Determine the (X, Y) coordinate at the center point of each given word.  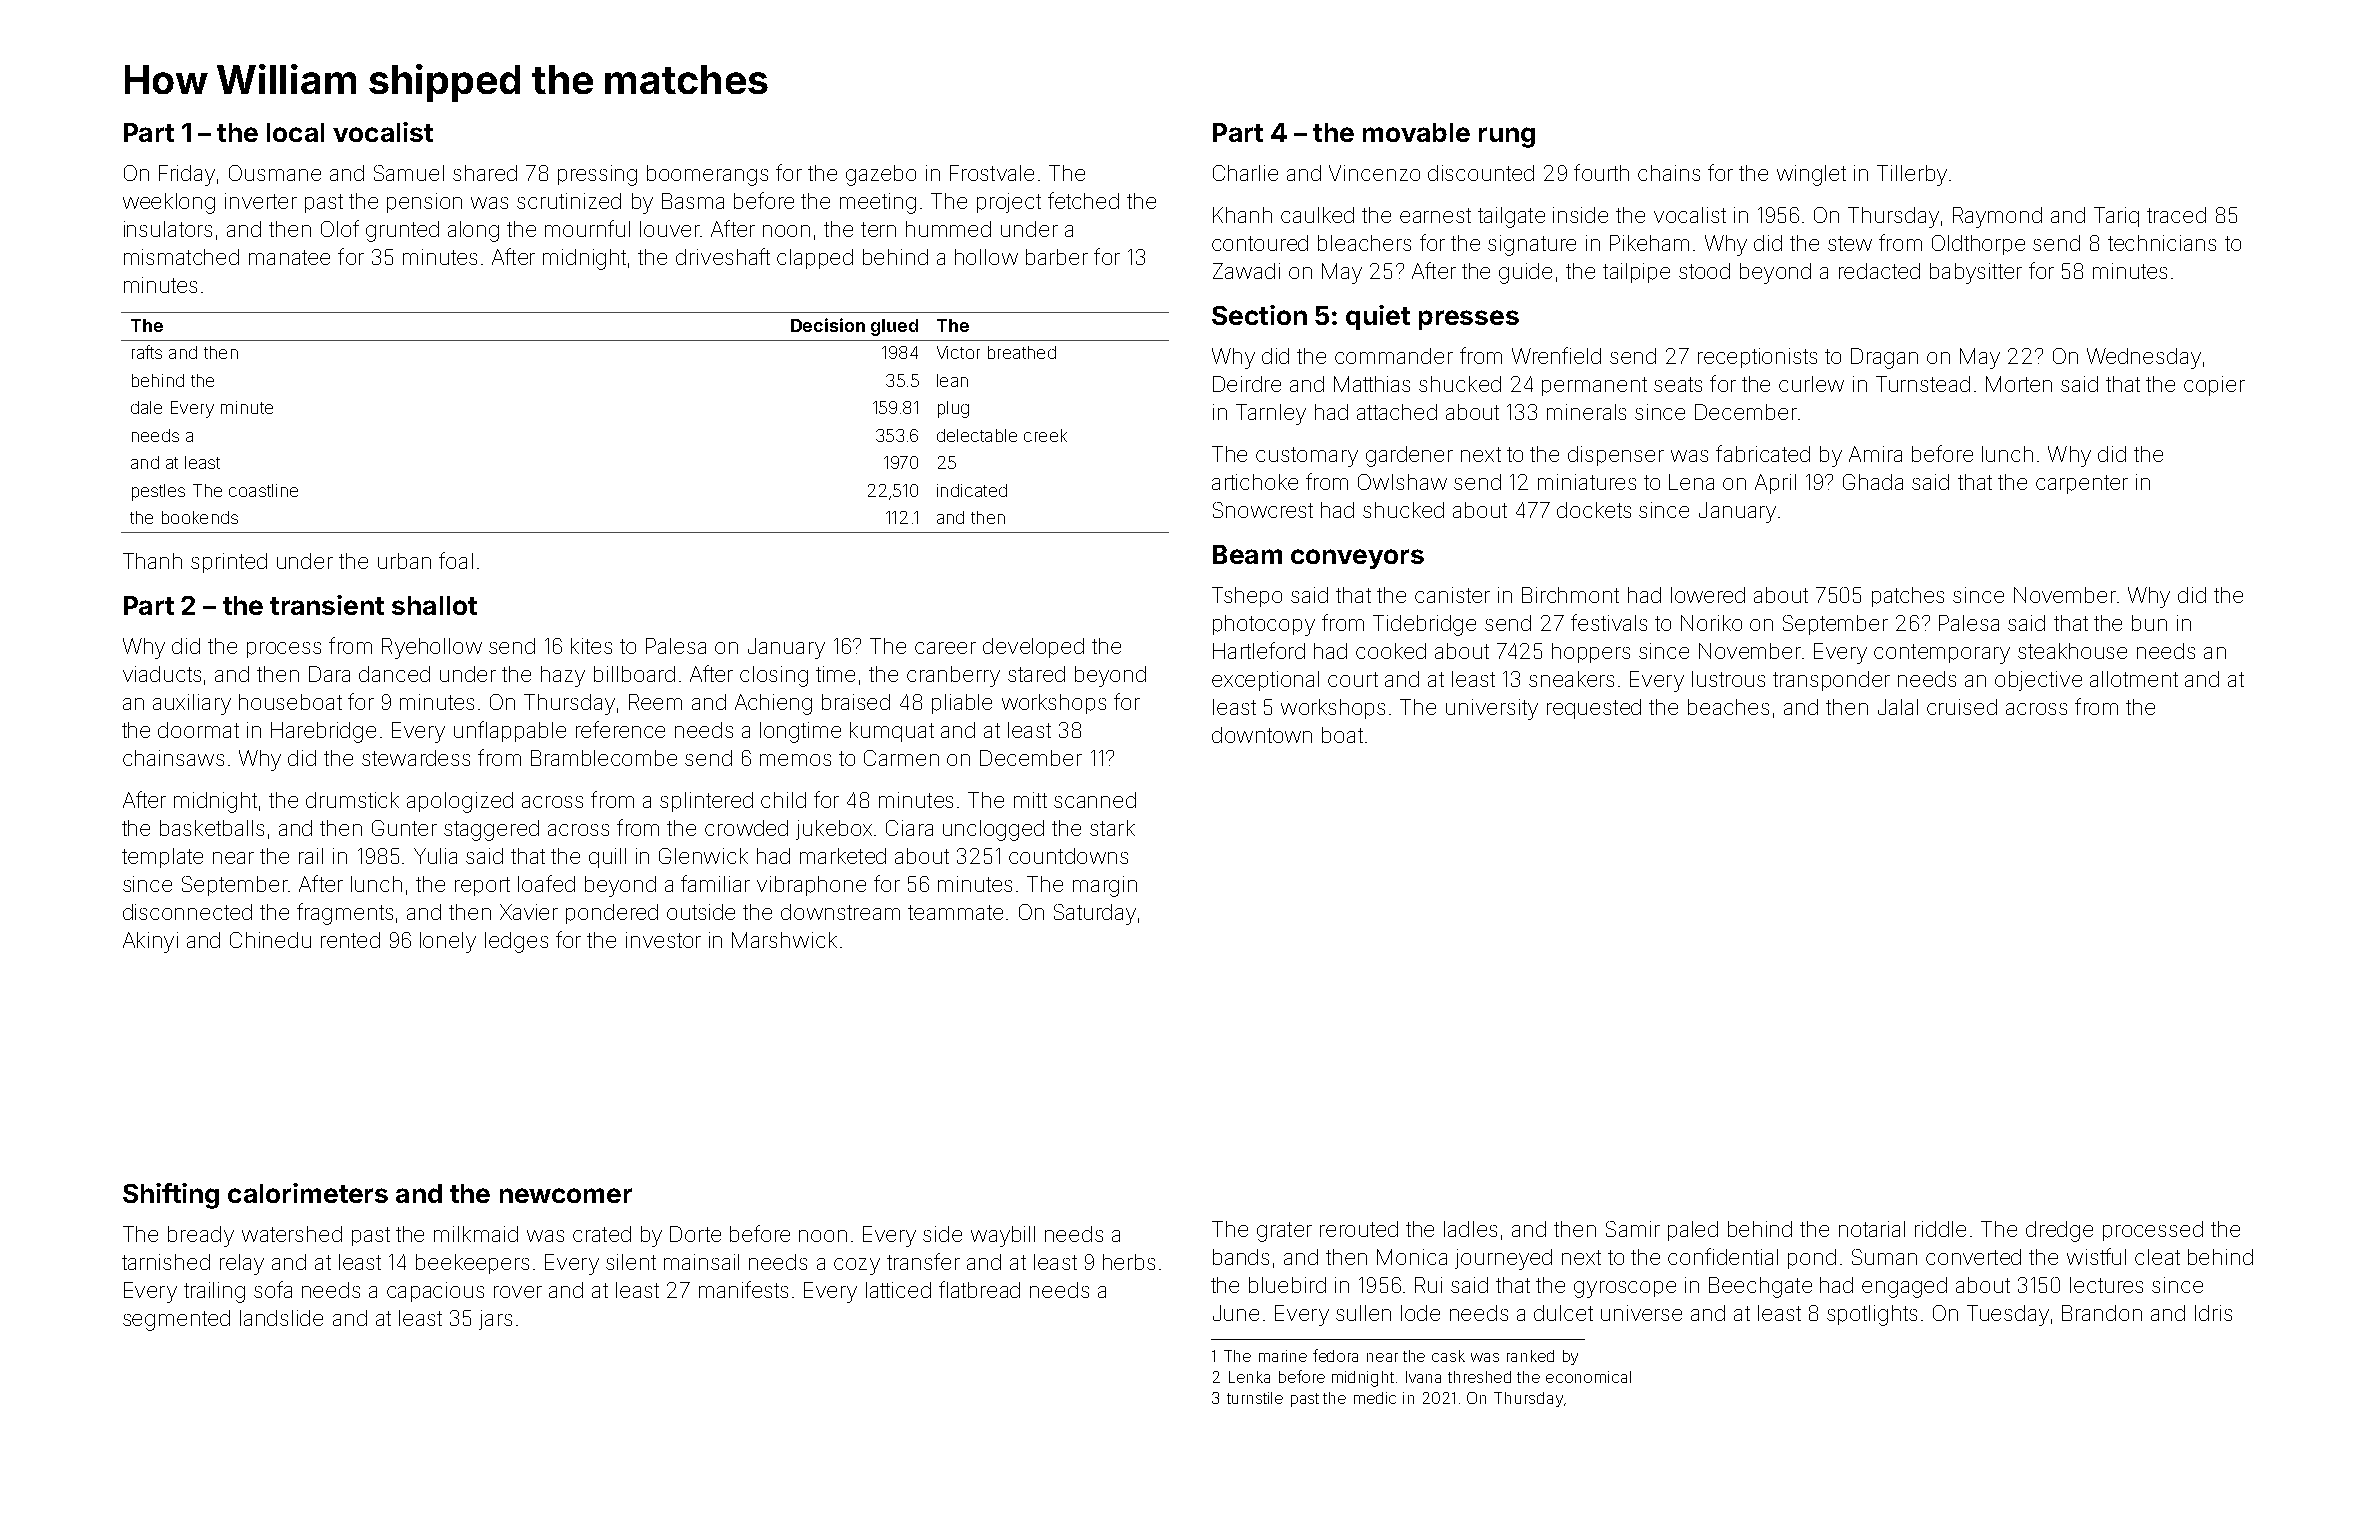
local (295, 132)
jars (495, 1320)
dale (146, 407)
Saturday (1095, 914)
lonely (448, 942)
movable (1416, 132)
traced (2176, 215)
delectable (977, 435)
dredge (2059, 1231)
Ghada (1873, 482)
